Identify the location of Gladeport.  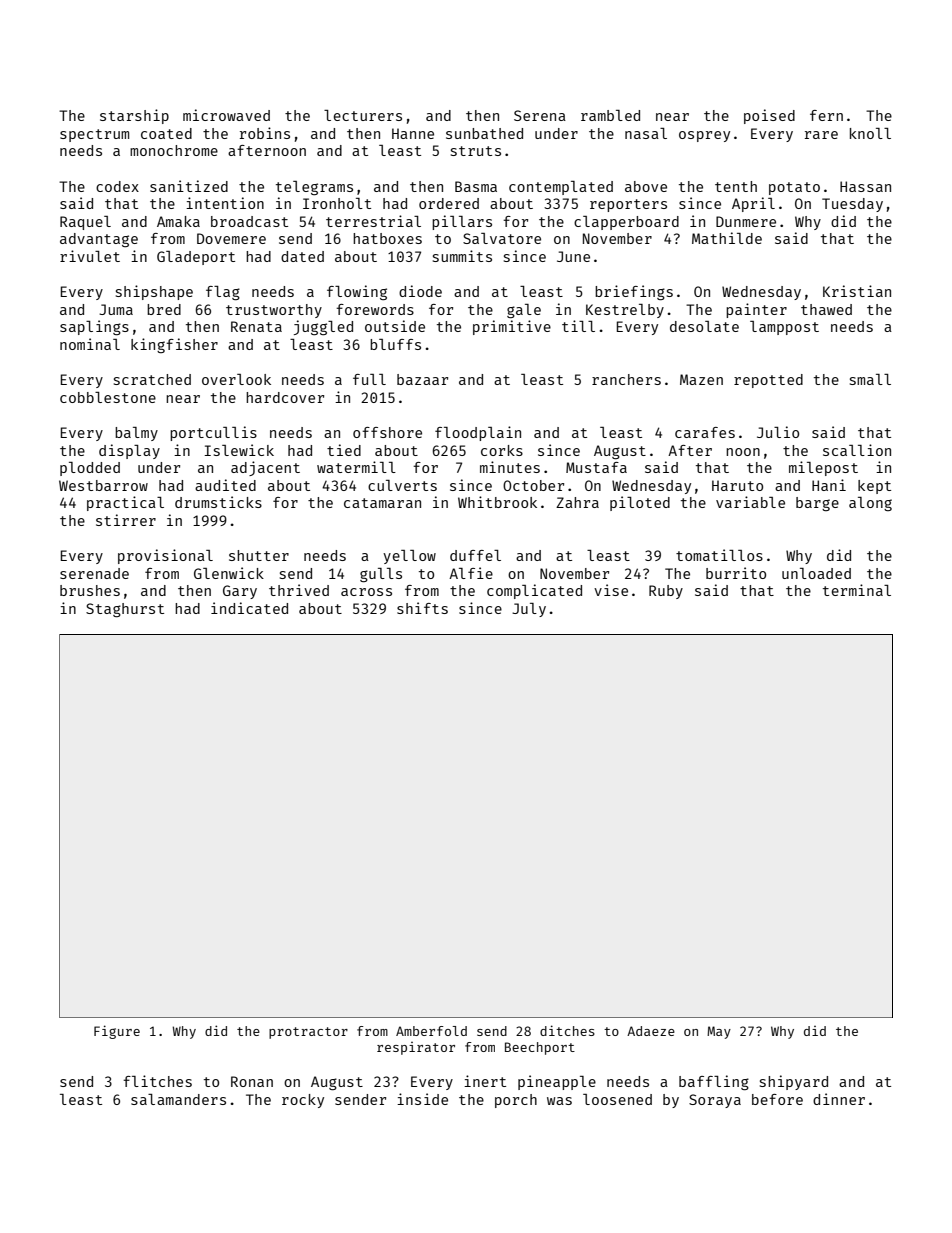
(196, 258).
